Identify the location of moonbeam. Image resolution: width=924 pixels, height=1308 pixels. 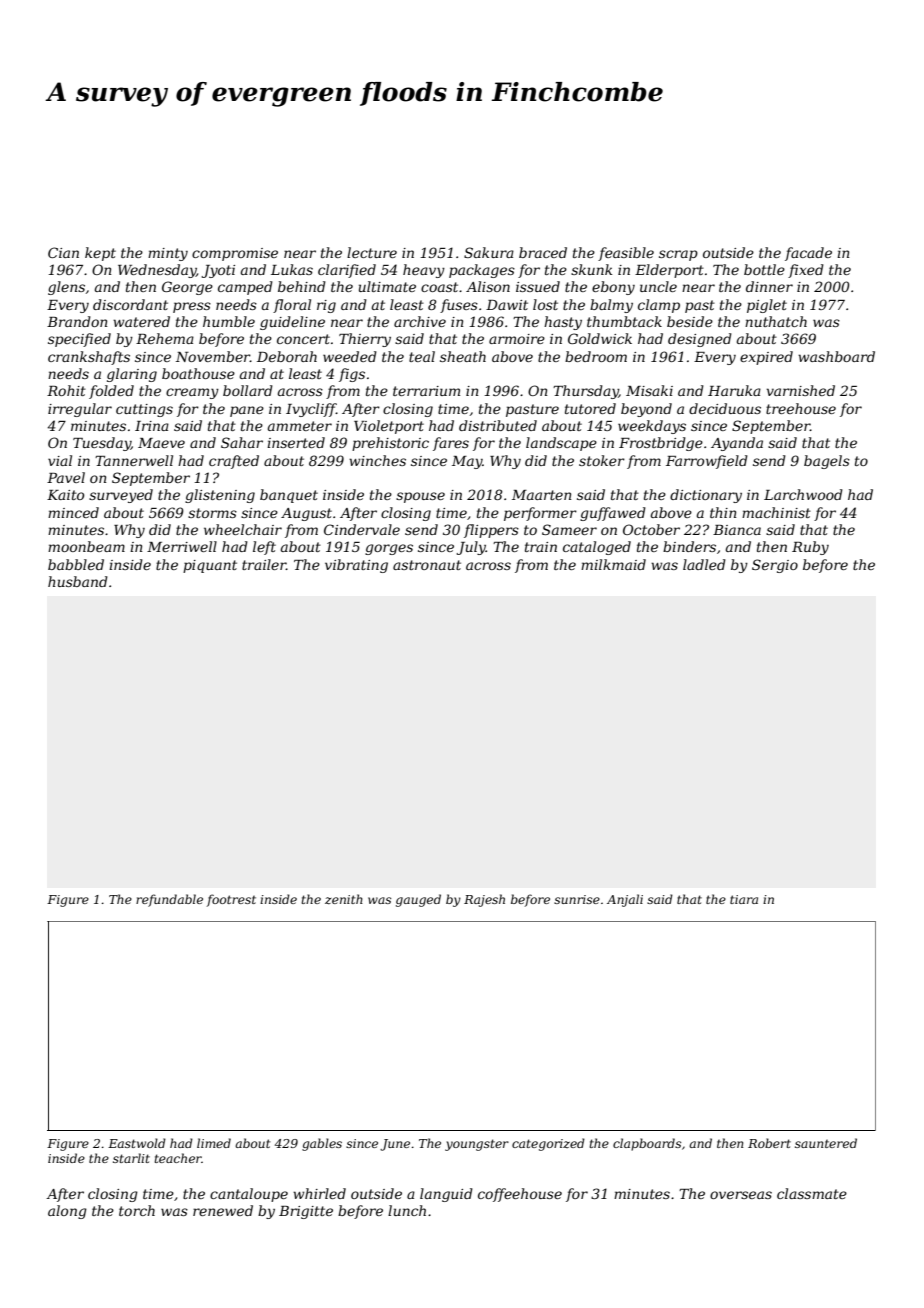
(86, 546).
